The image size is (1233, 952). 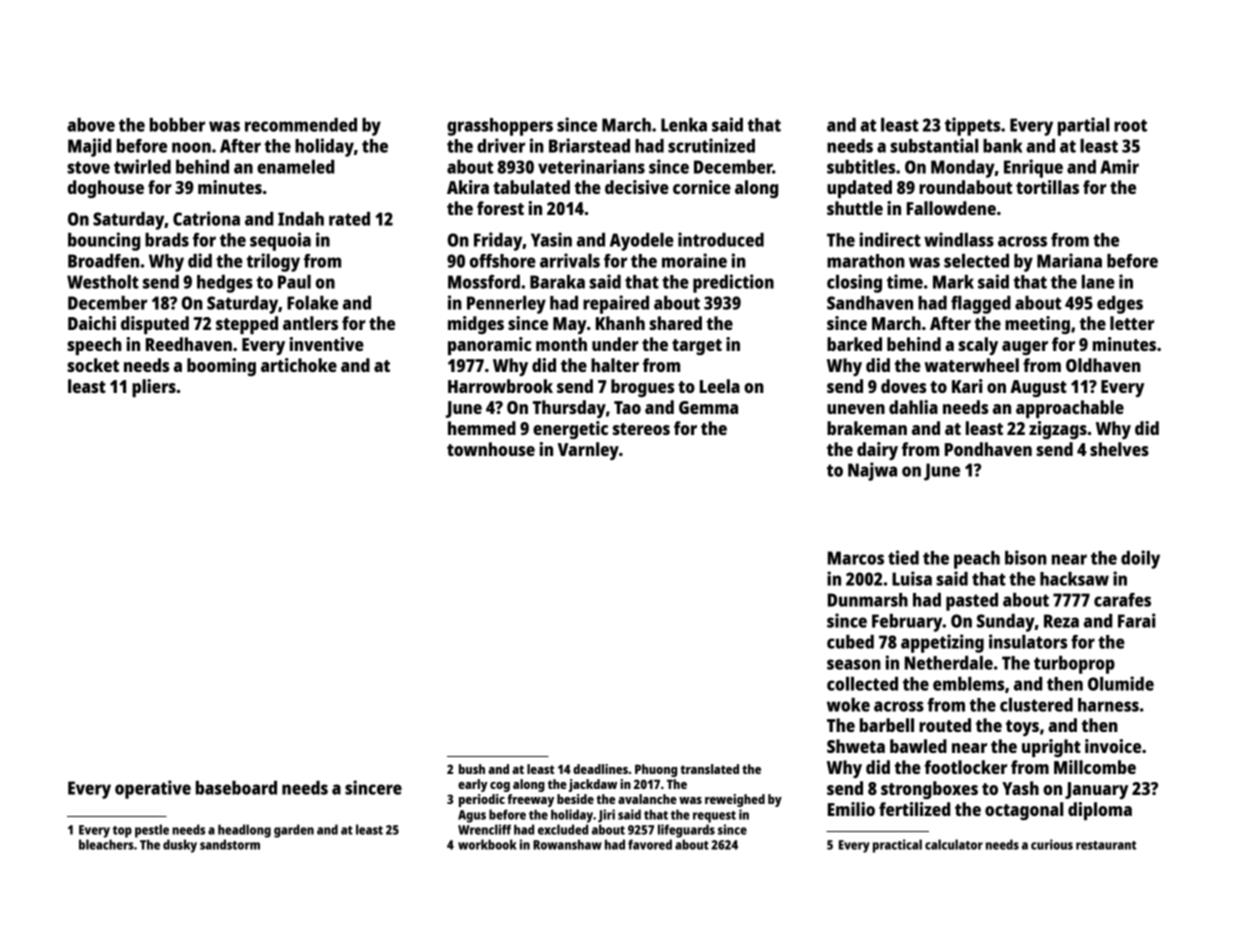 What do you see at coordinates (1140, 559) in the page?
I see `doily` at bounding box center [1140, 559].
